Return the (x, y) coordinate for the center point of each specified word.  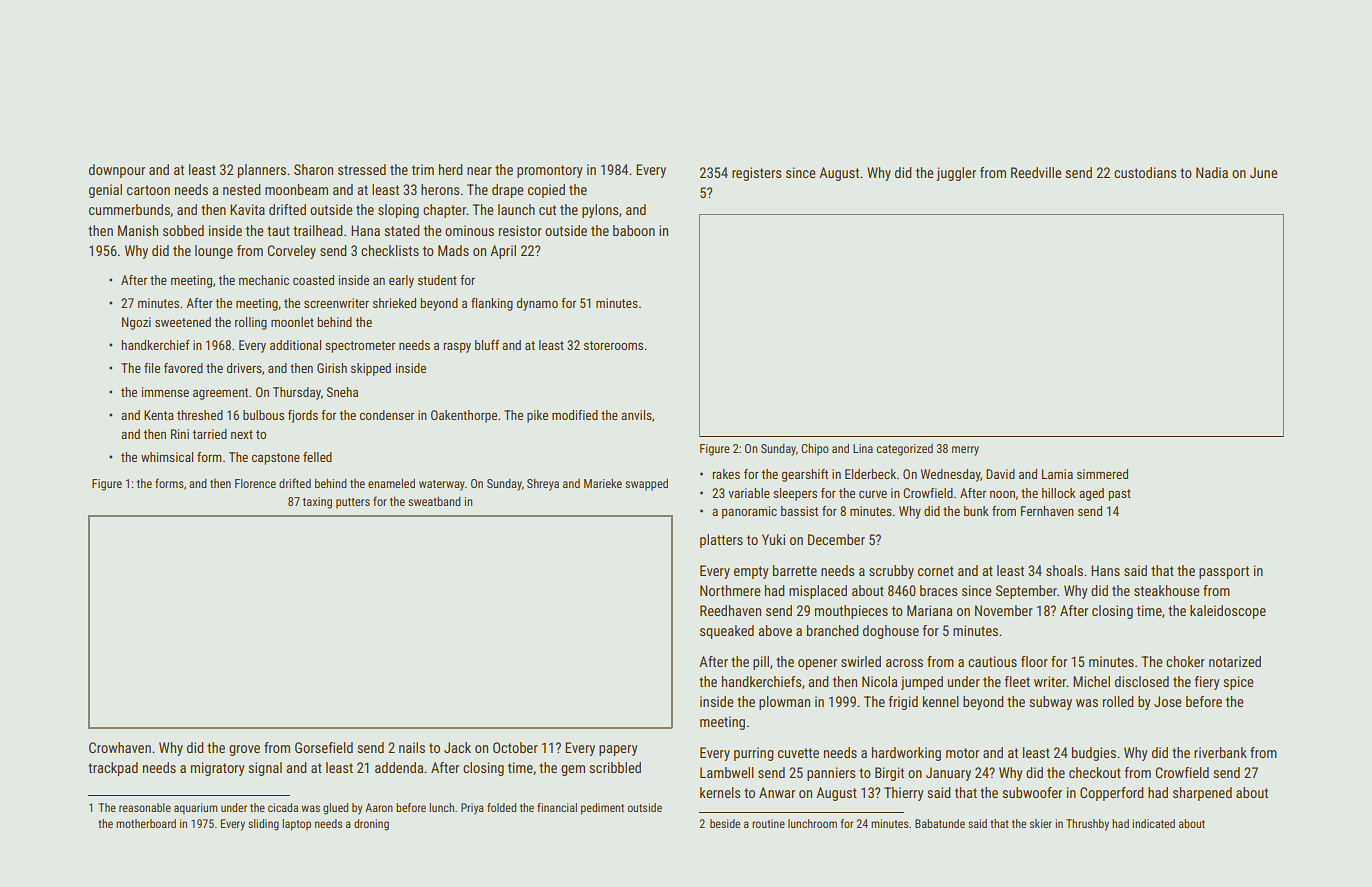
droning (371, 825)
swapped (646, 485)
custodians (1145, 172)
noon (1002, 494)
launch (516, 209)
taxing (317, 503)
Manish (138, 230)
